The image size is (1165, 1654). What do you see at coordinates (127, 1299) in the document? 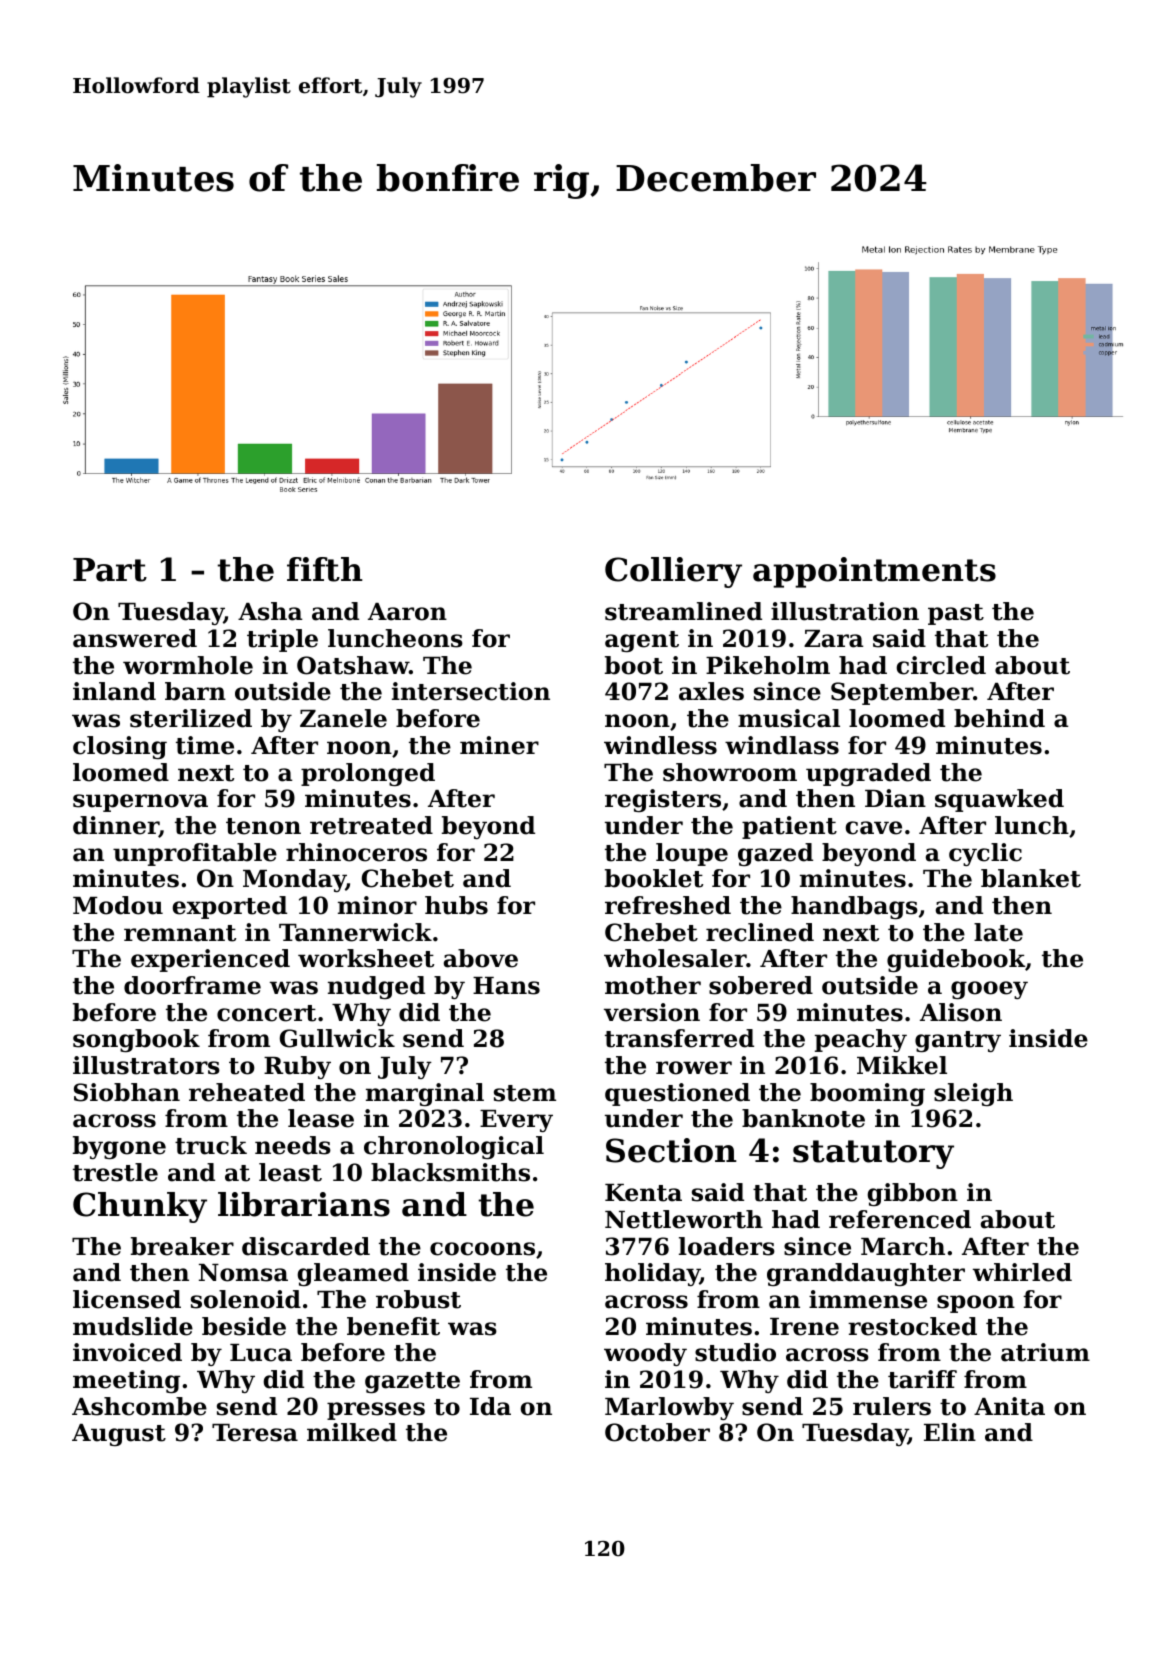
I see `licensed` at bounding box center [127, 1299].
